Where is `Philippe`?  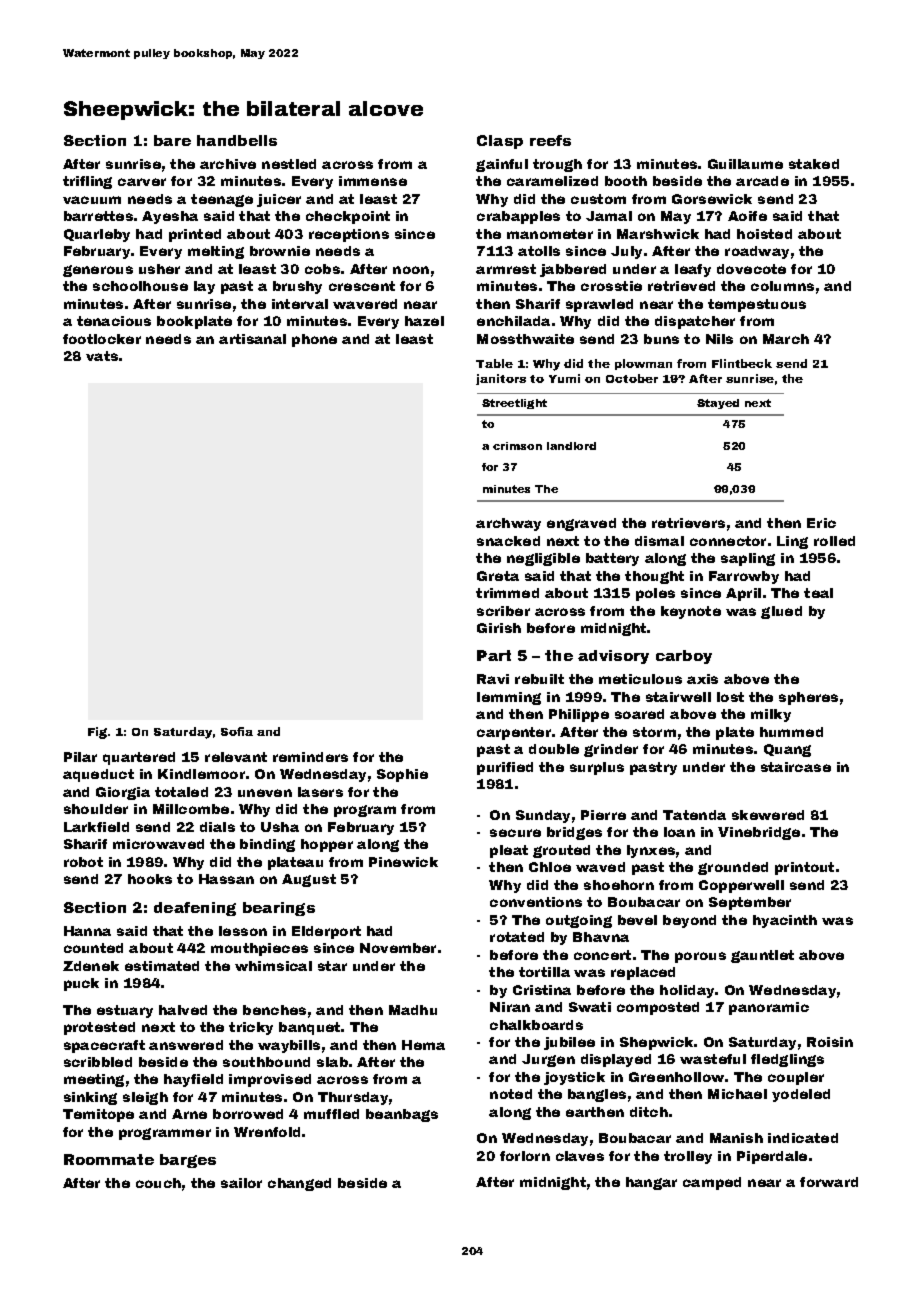 Philippe is located at coordinates (579, 715).
